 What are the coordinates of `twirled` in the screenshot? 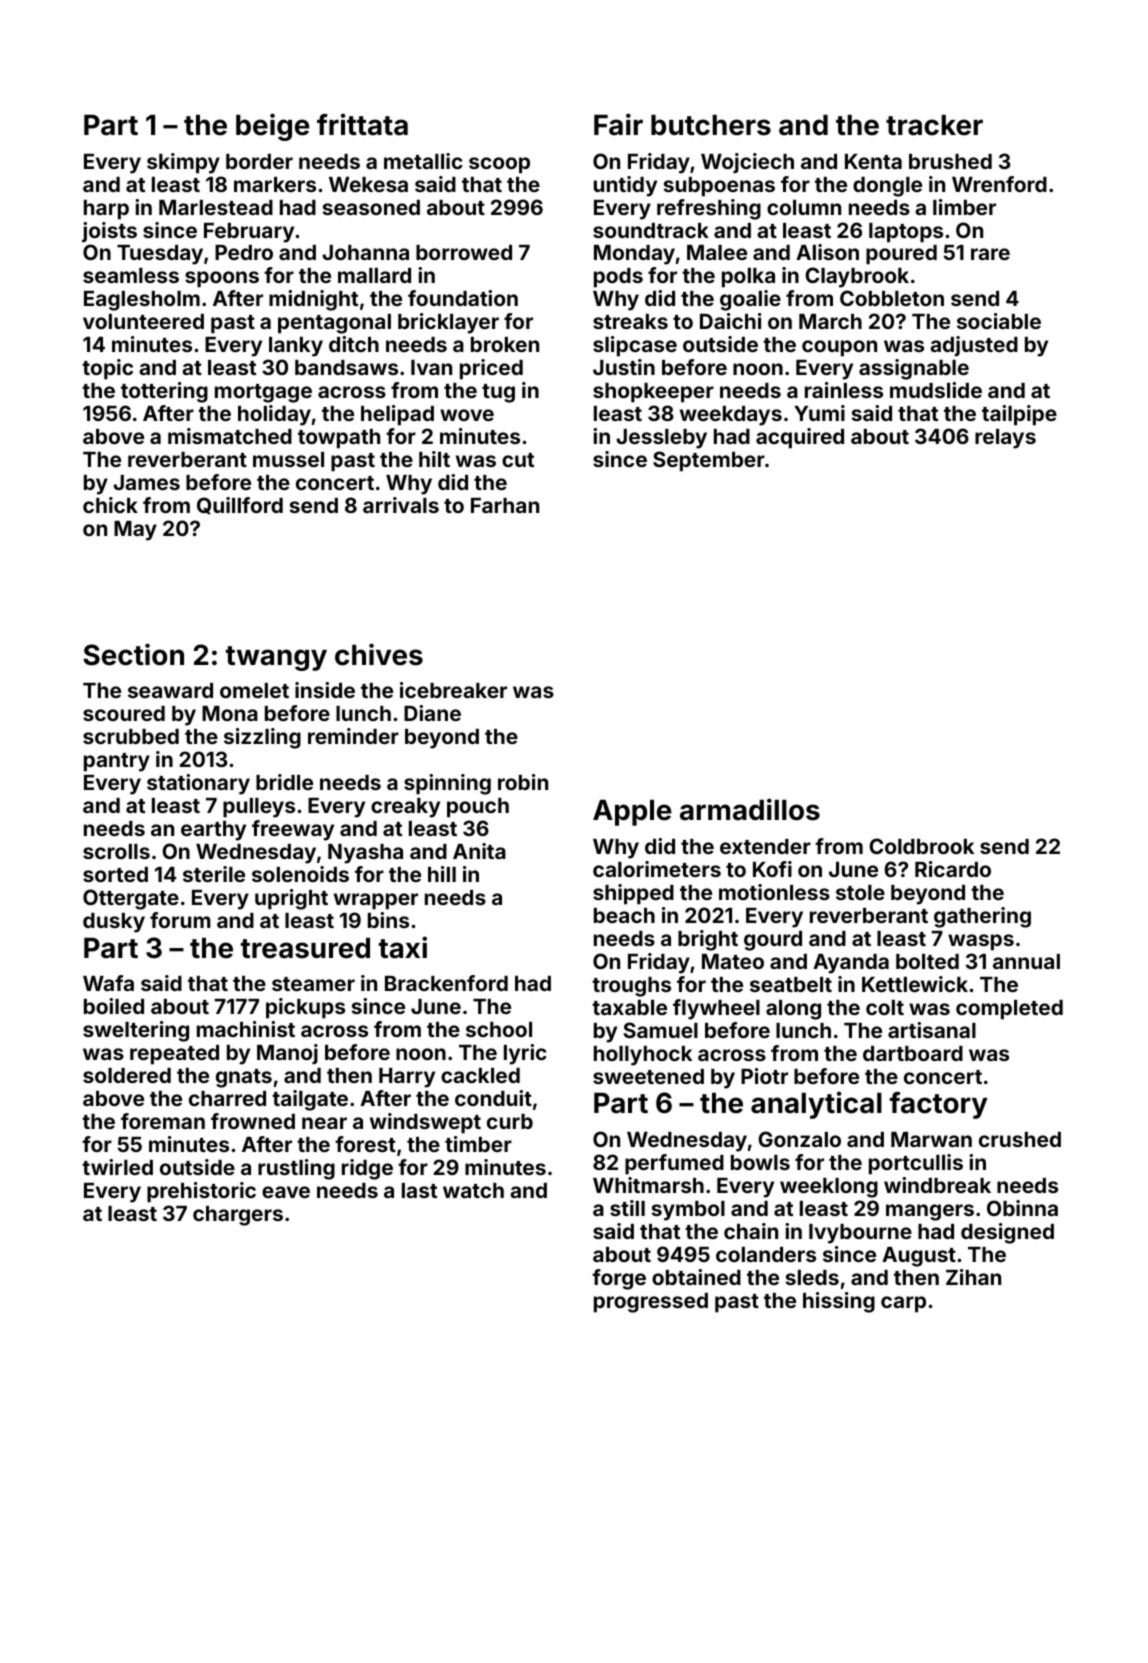 It's located at (117, 1167).
